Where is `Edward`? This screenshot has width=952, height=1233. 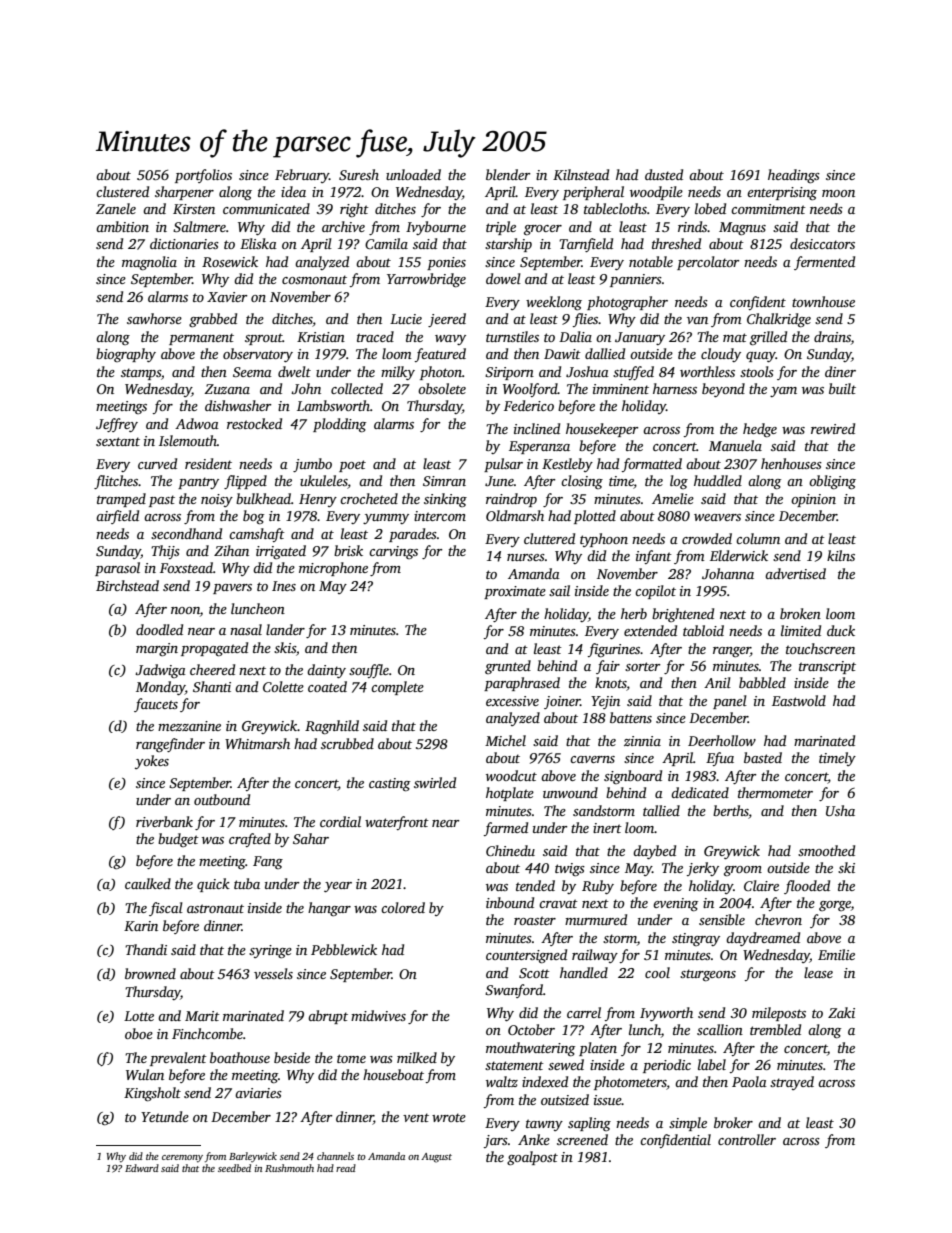 Edward is located at coordinates (142, 1168).
